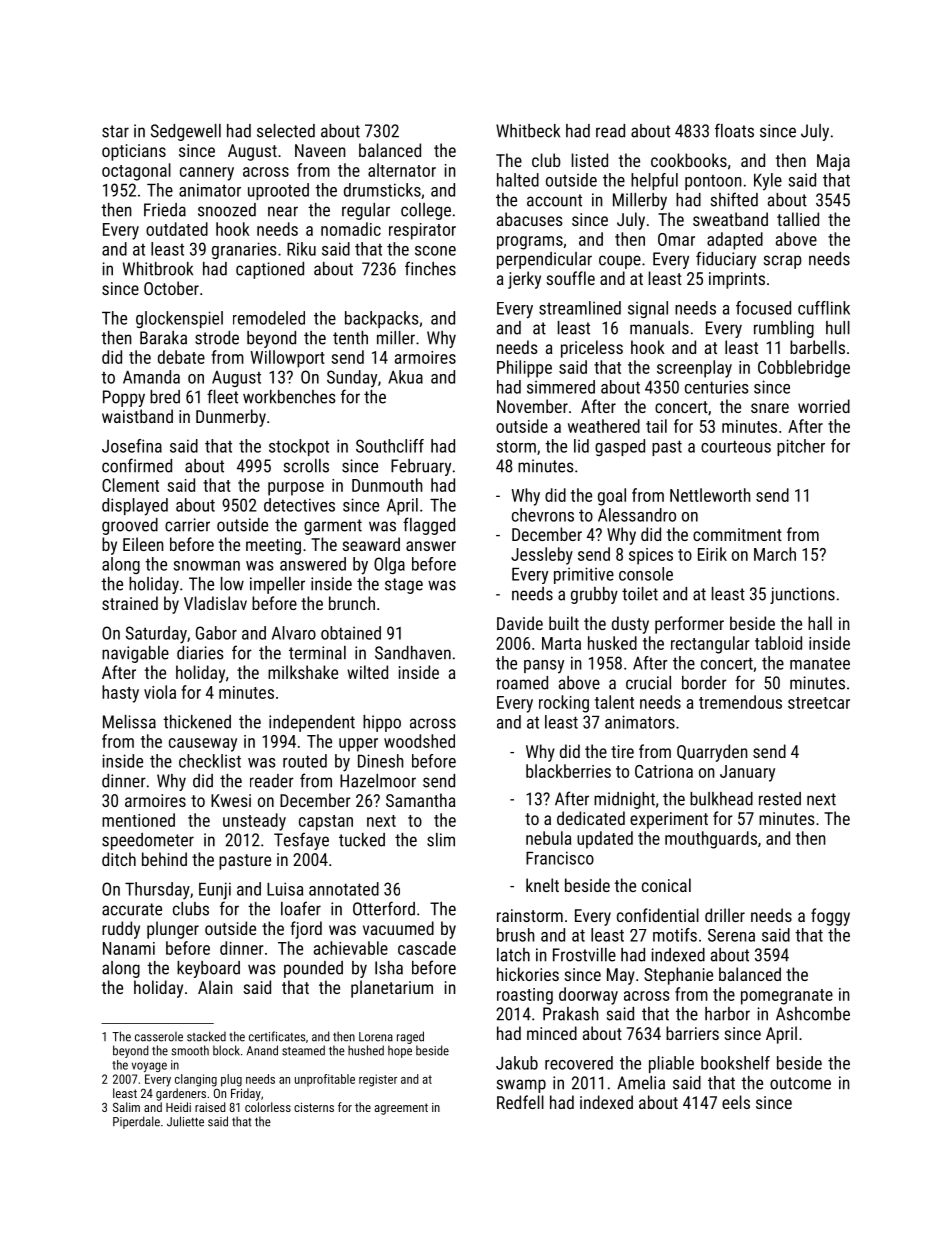 This screenshot has width=952, height=1233. What do you see at coordinates (381, 319) in the screenshot?
I see `backpacks` at bounding box center [381, 319].
